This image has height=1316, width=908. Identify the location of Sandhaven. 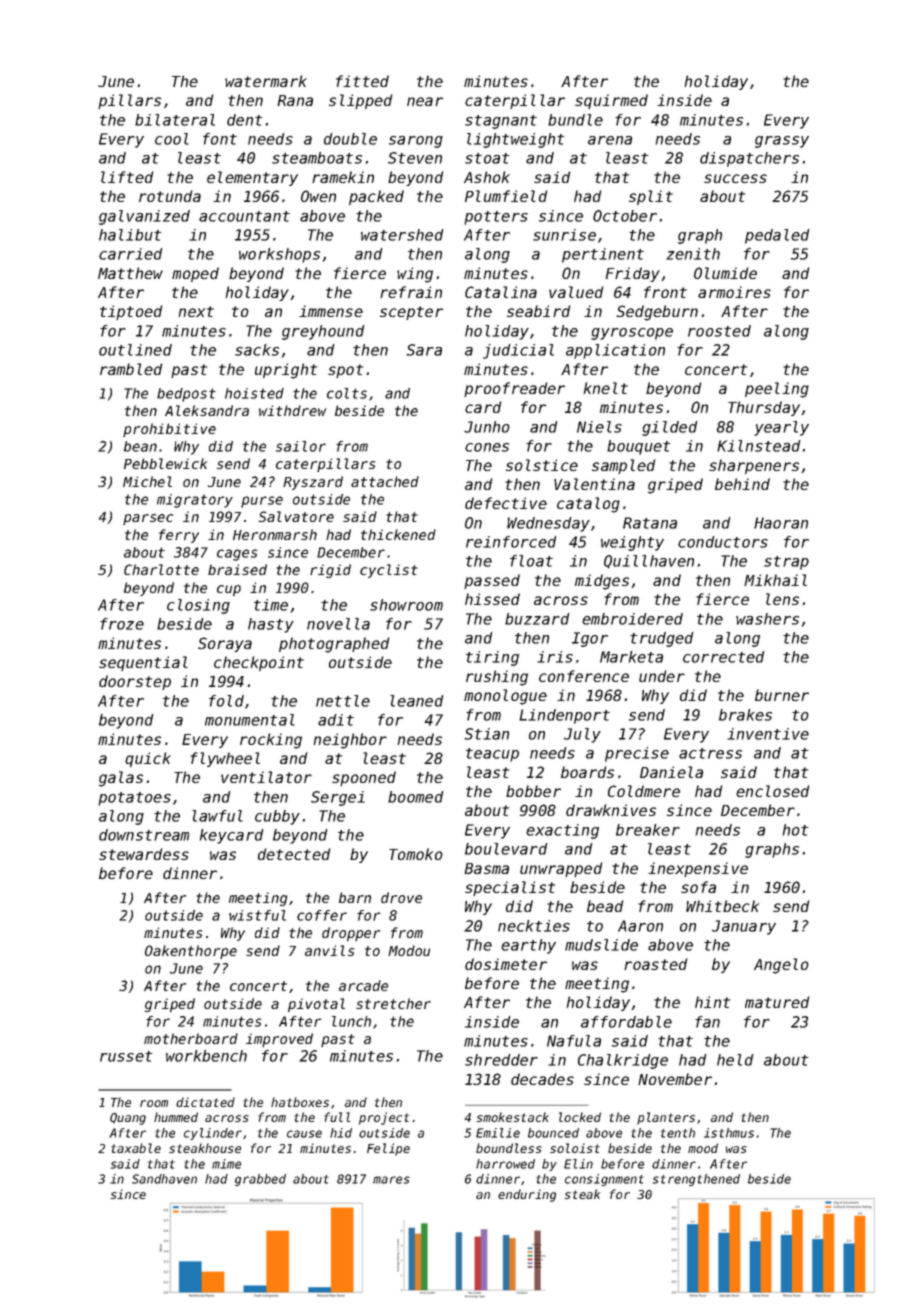
(164, 1179).
